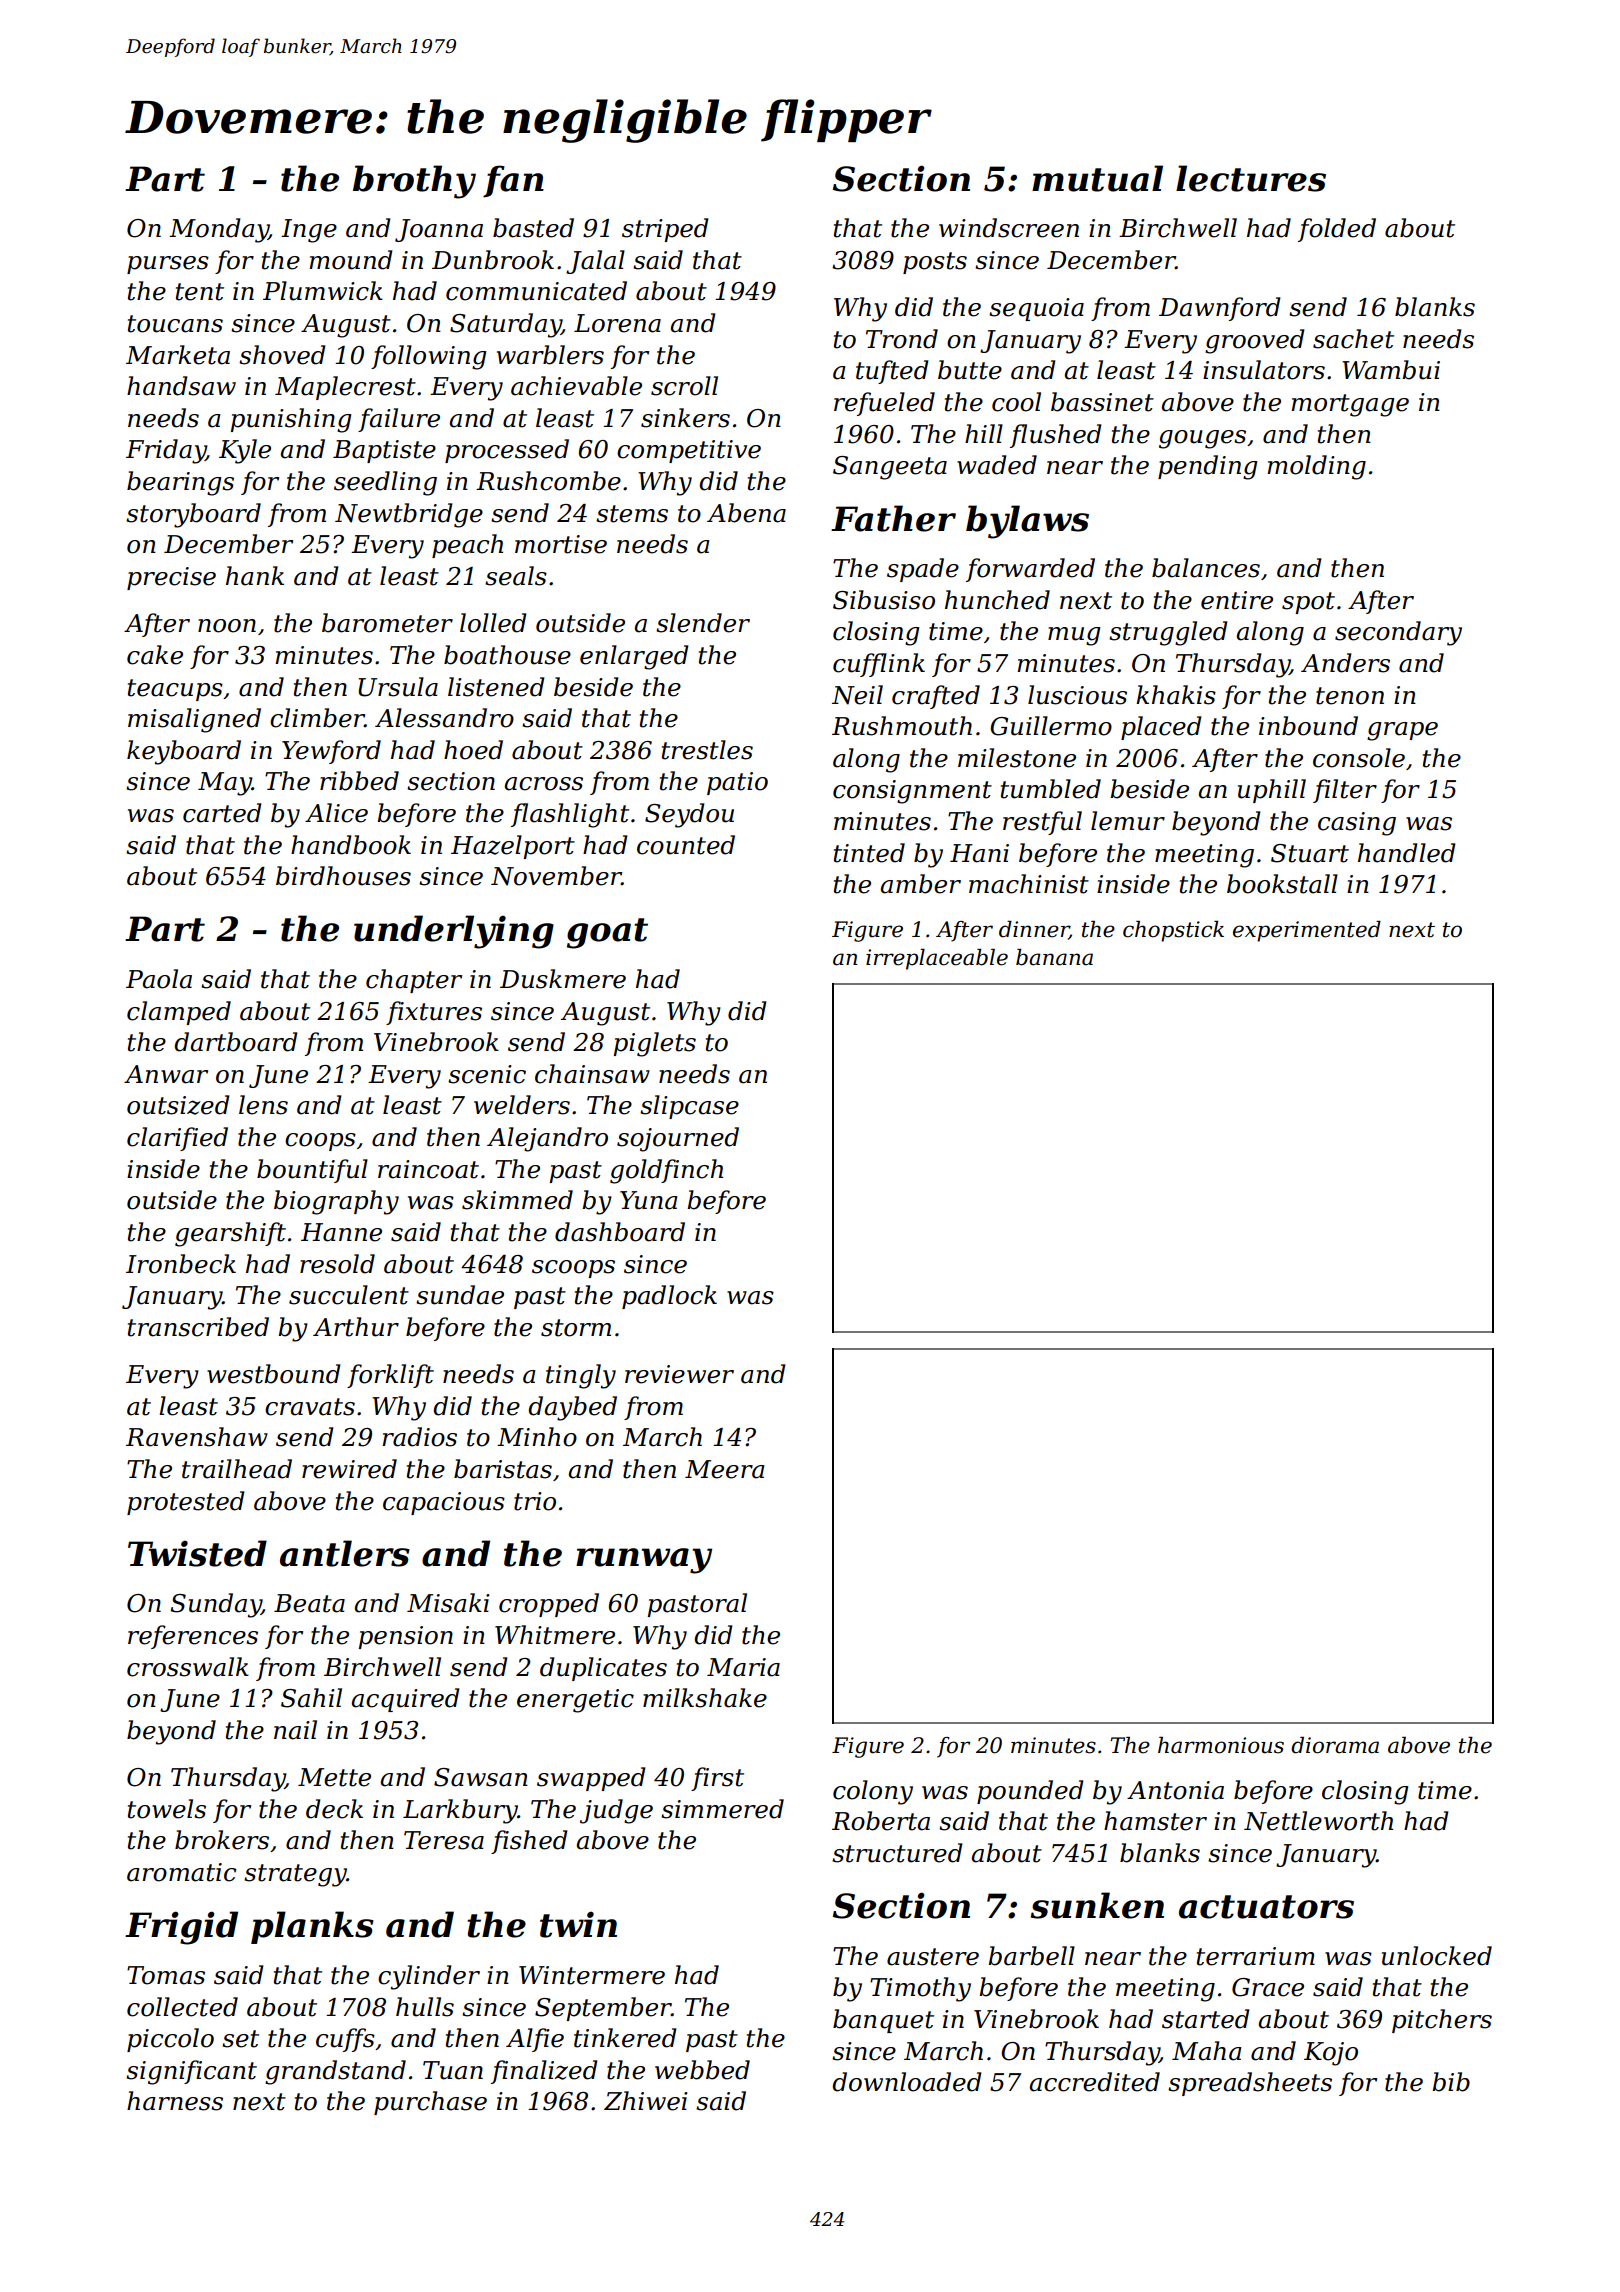 This page has height=2292, width=1620. What do you see at coordinates (351, 845) in the page?
I see `handbook` at bounding box center [351, 845].
